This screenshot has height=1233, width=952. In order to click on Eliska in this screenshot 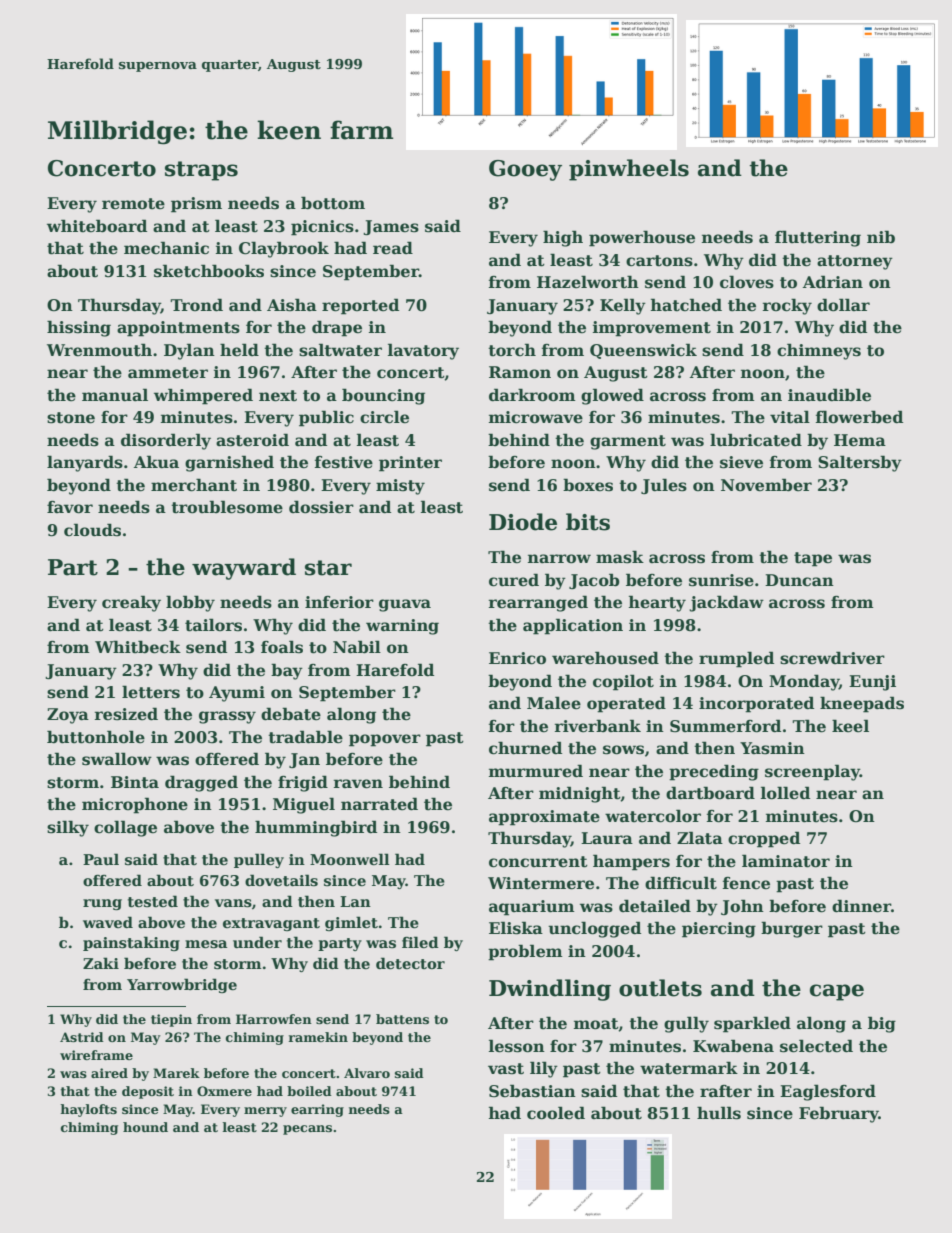, I will do `click(516, 928)`.
